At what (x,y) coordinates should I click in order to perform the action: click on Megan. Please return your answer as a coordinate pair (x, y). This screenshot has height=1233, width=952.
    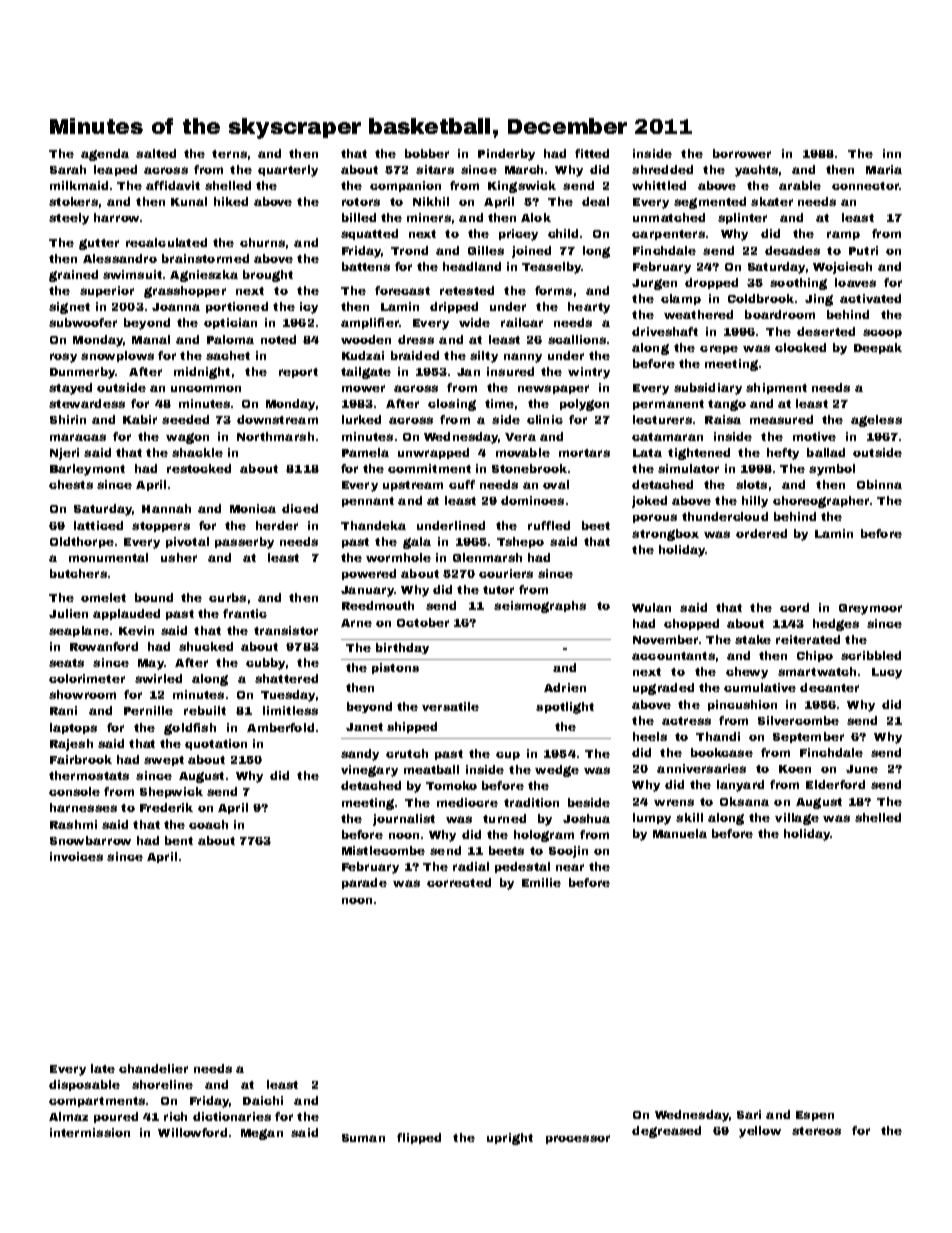
    Looking at the image, I should click on (262, 1134).
